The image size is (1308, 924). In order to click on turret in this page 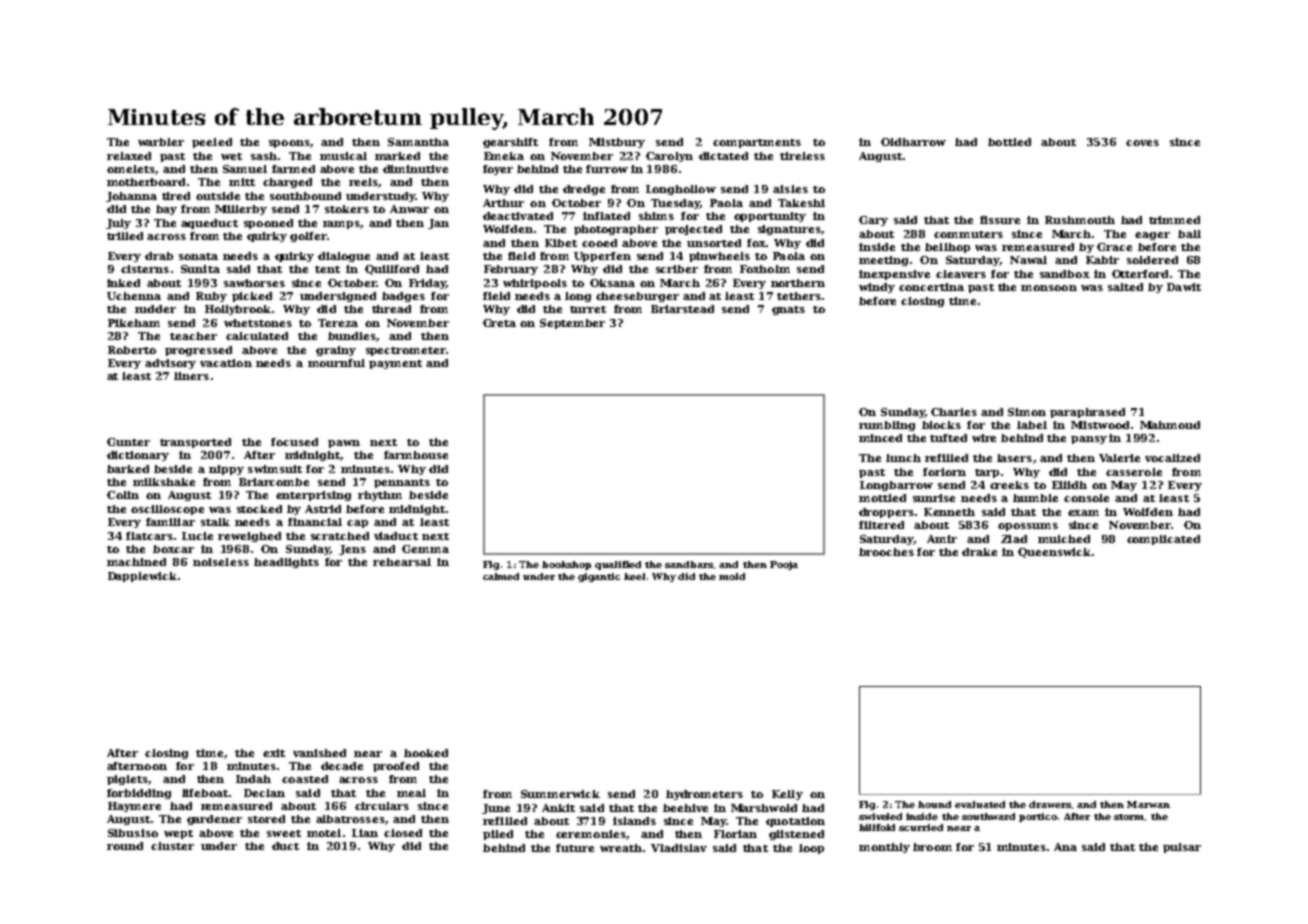, I will do `click(588, 309)`.
